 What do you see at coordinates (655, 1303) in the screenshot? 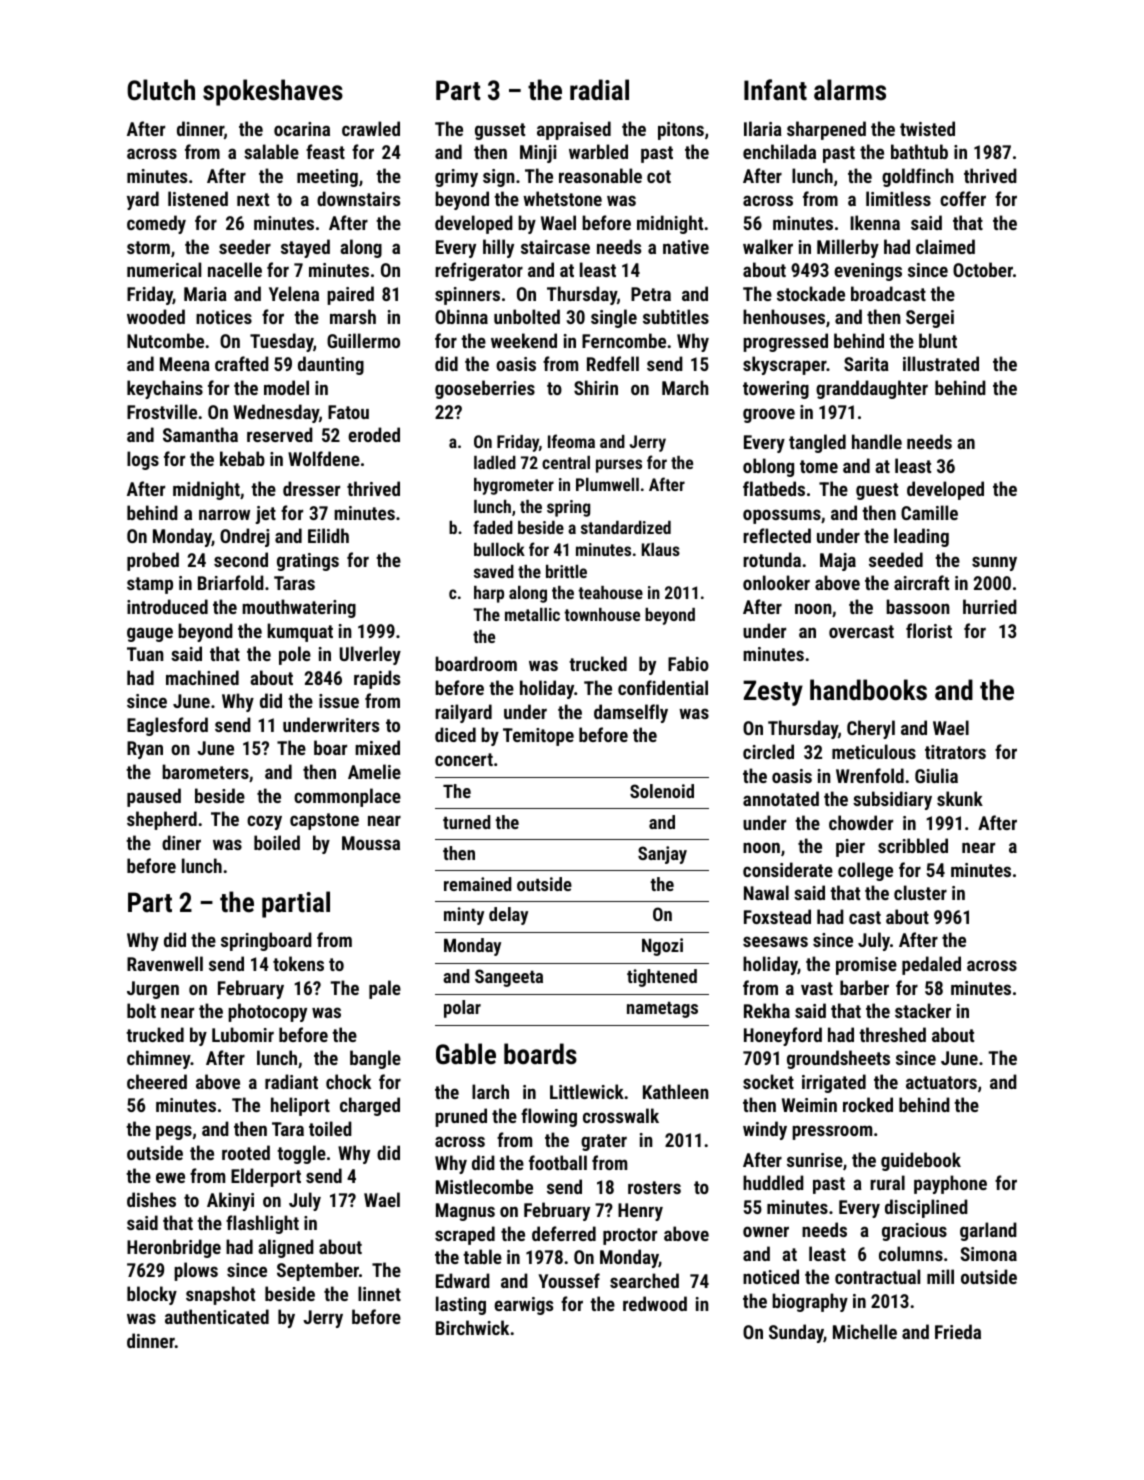
I see `redwood` at bounding box center [655, 1303].
